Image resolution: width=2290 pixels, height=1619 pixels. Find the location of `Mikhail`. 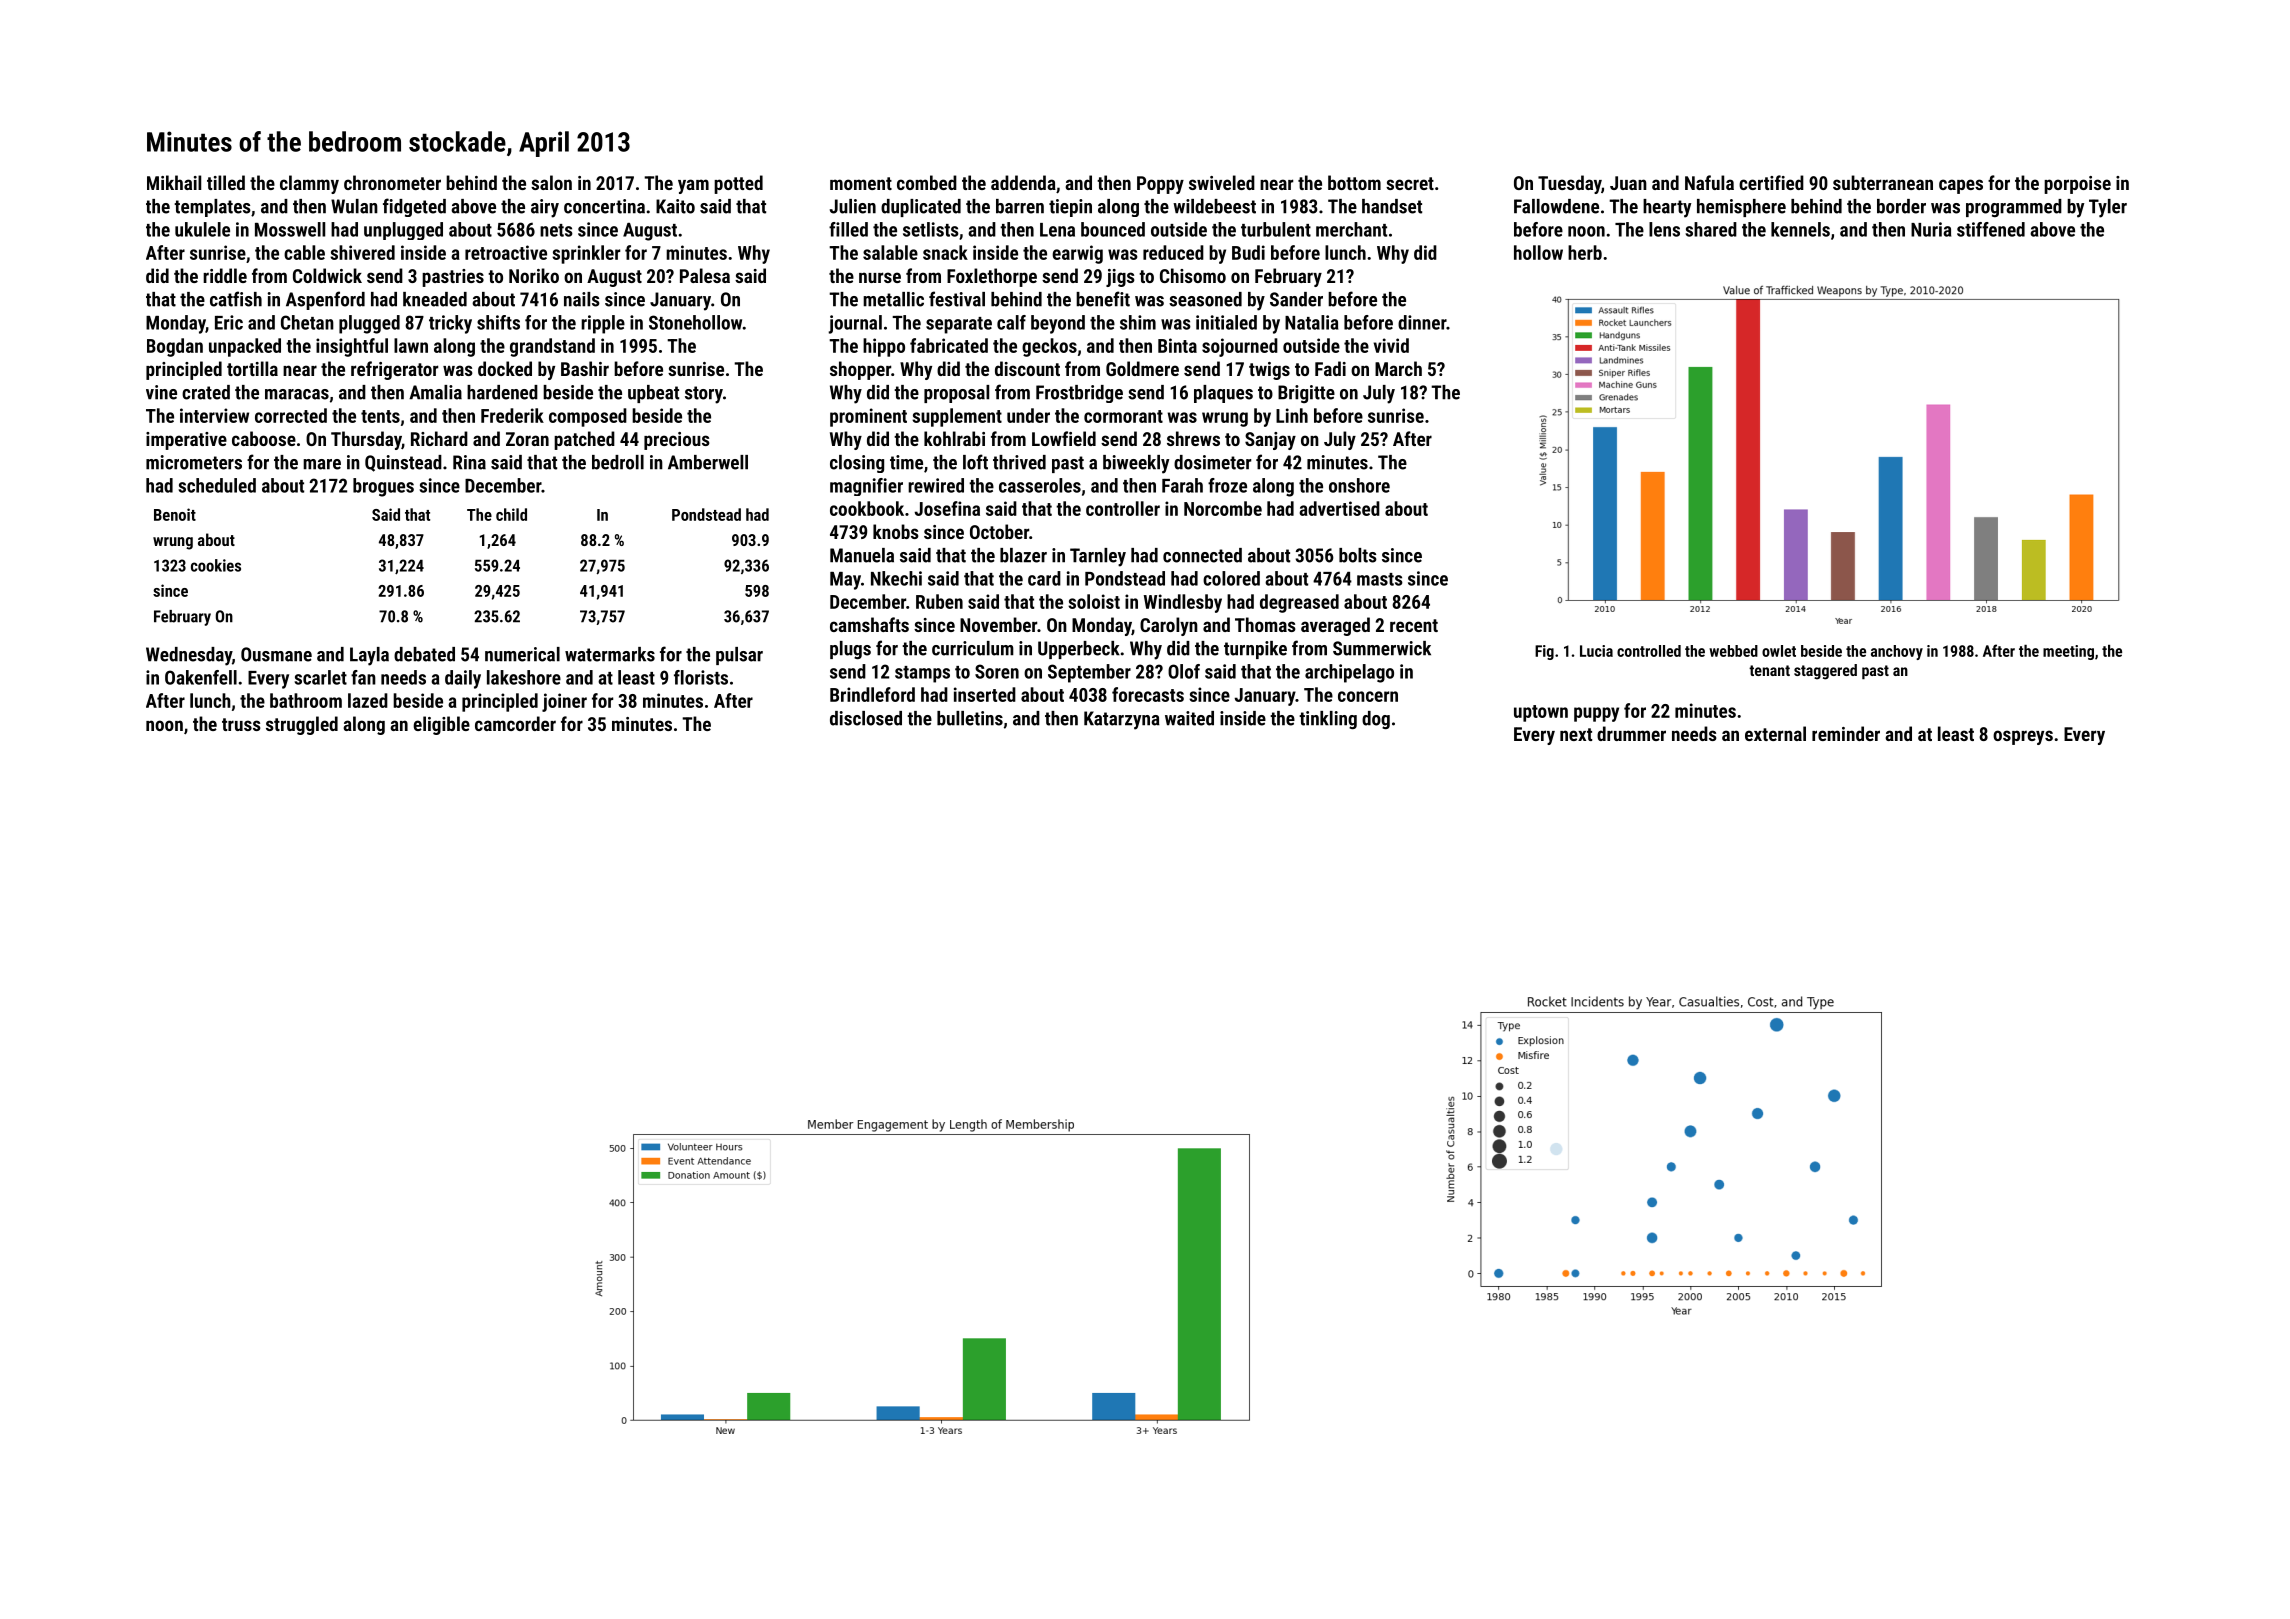

Mikhail is located at coordinates (174, 182).
